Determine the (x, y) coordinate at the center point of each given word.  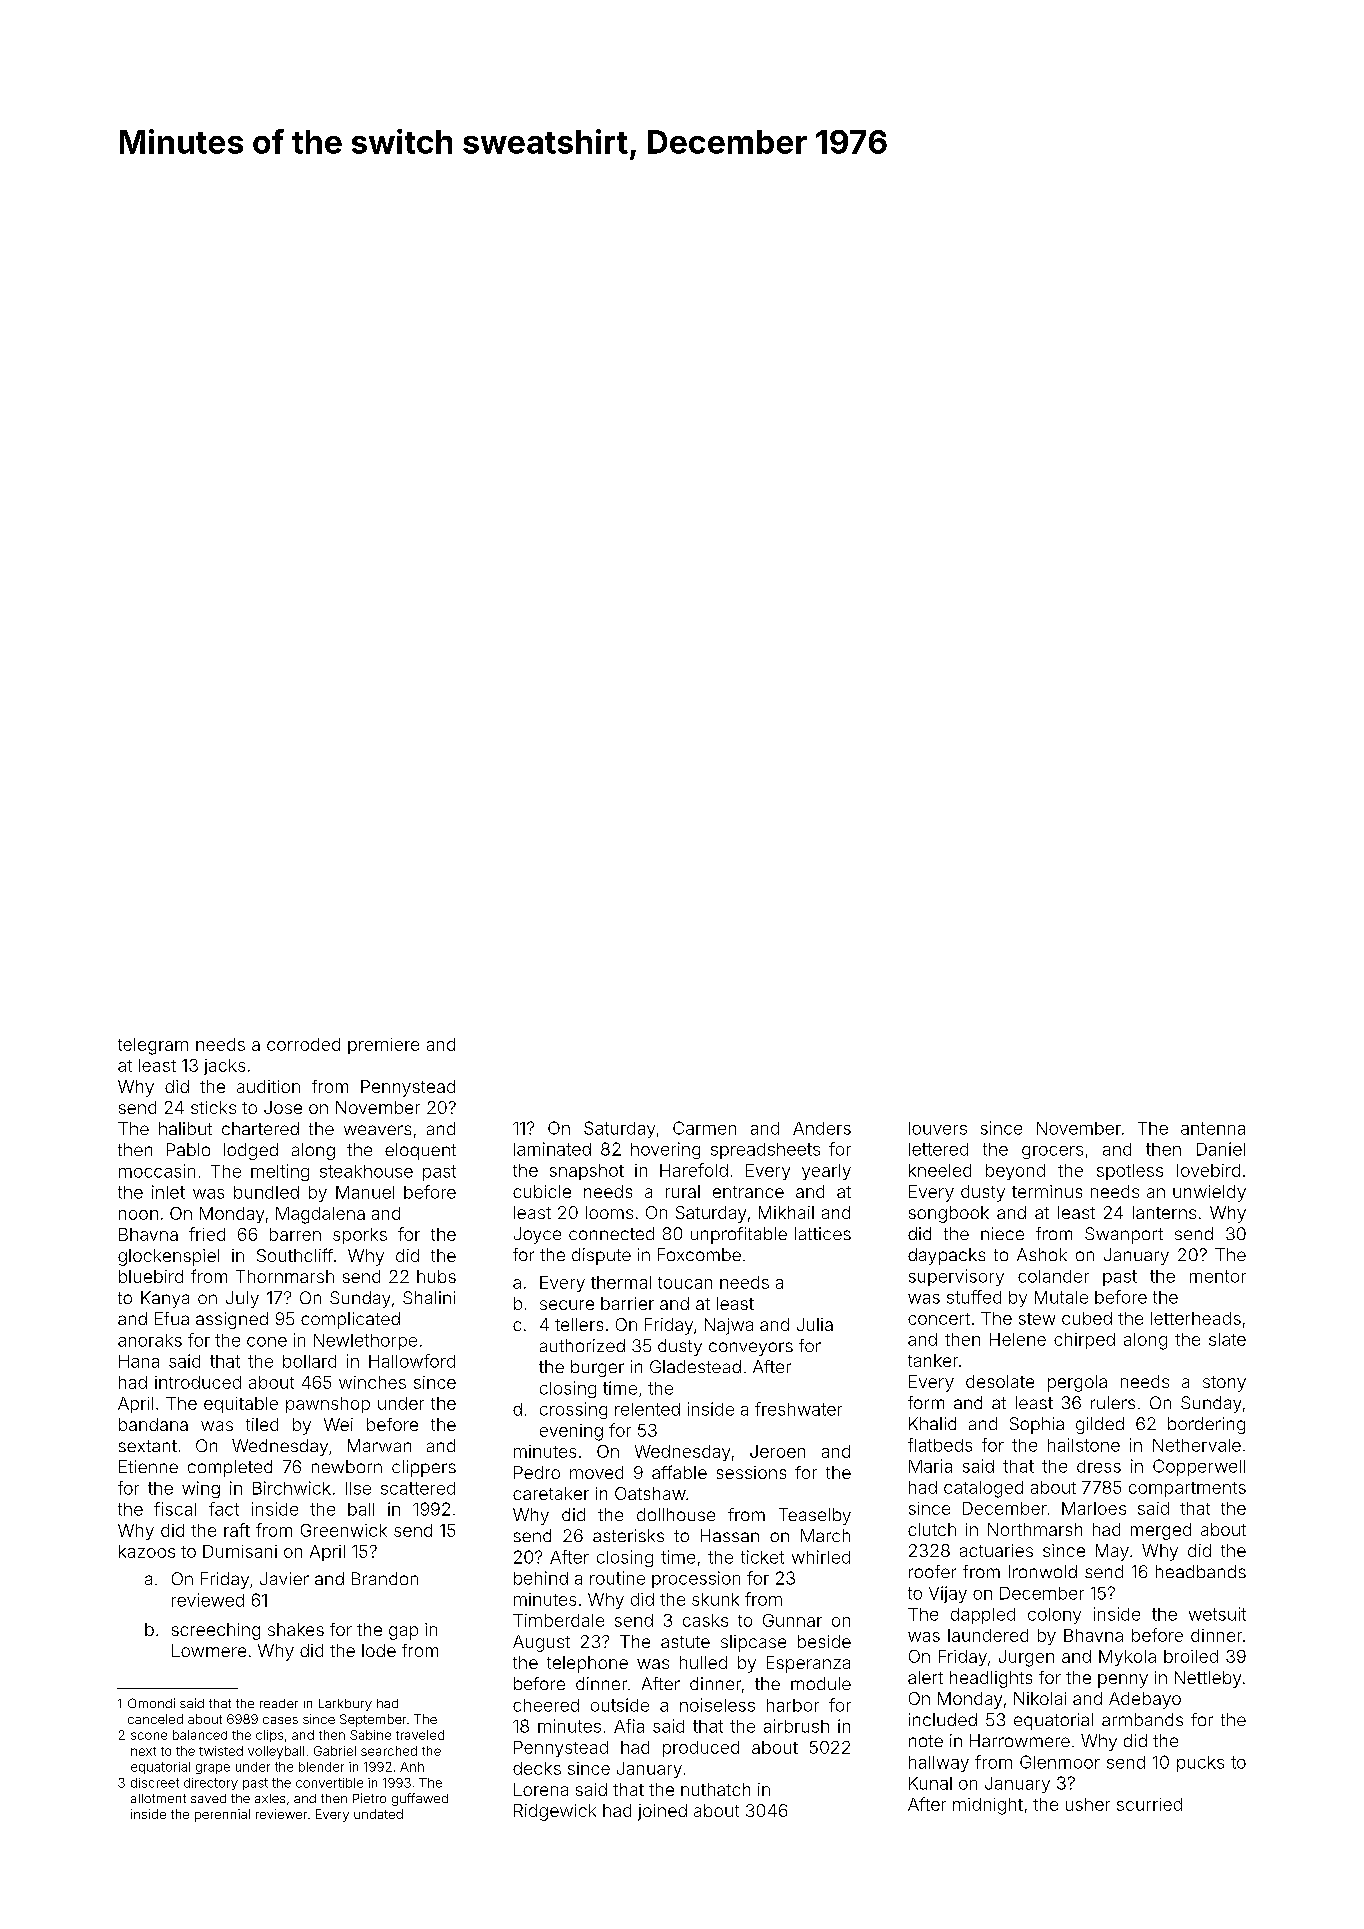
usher (1088, 1804)
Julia (815, 1324)
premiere (383, 1046)
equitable (241, 1405)
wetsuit (1217, 1614)
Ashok (1042, 1254)
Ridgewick (555, 1812)
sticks (213, 1107)
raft (237, 1530)
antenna (1213, 1128)
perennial (222, 1815)
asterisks (628, 1535)
